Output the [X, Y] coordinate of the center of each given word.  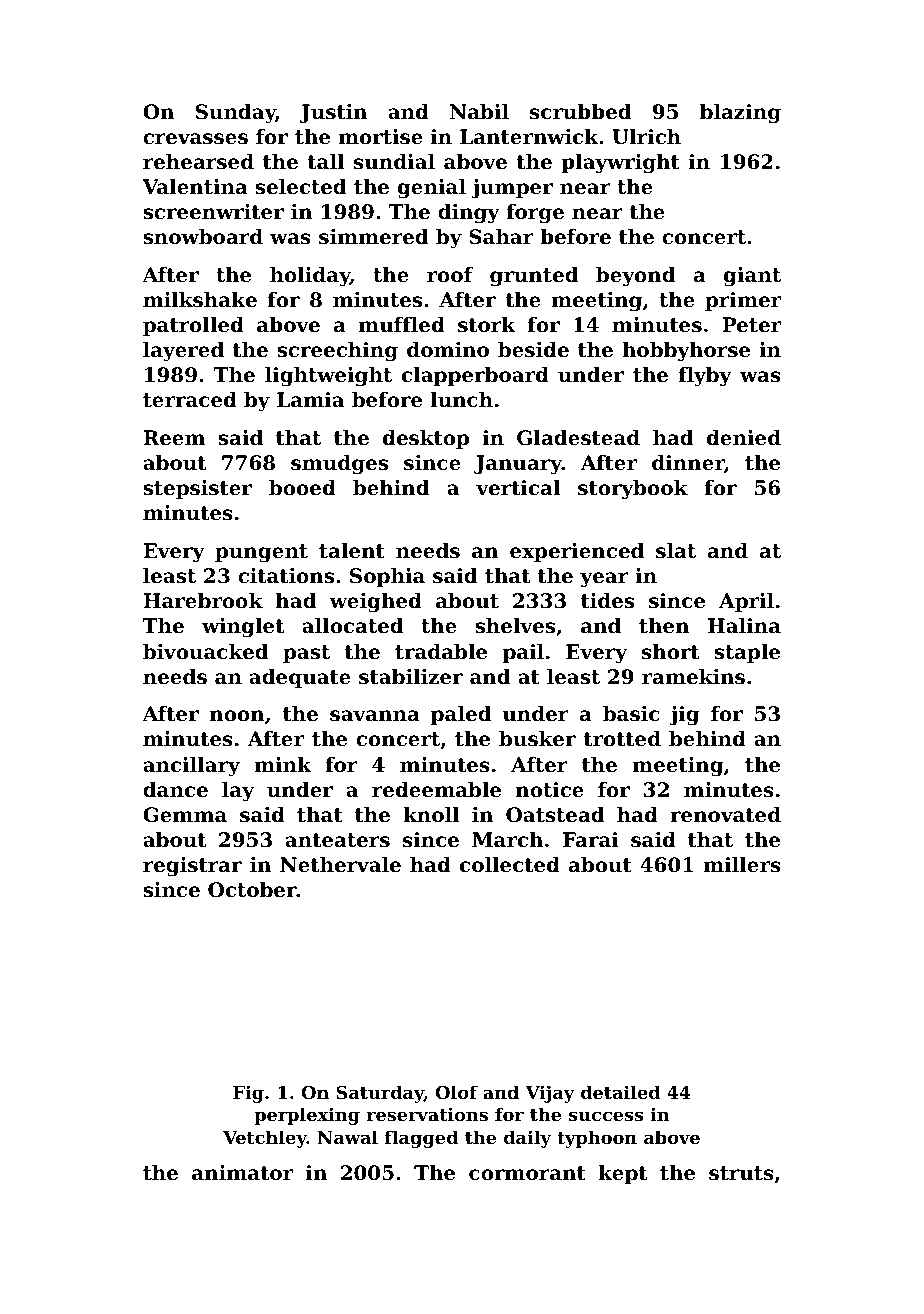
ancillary [191, 767]
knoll [431, 815]
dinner [688, 464]
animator [242, 1173]
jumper [512, 189]
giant [752, 277]
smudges [339, 465]
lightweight [328, 377]
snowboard [203, 237]
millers [742, 865]
